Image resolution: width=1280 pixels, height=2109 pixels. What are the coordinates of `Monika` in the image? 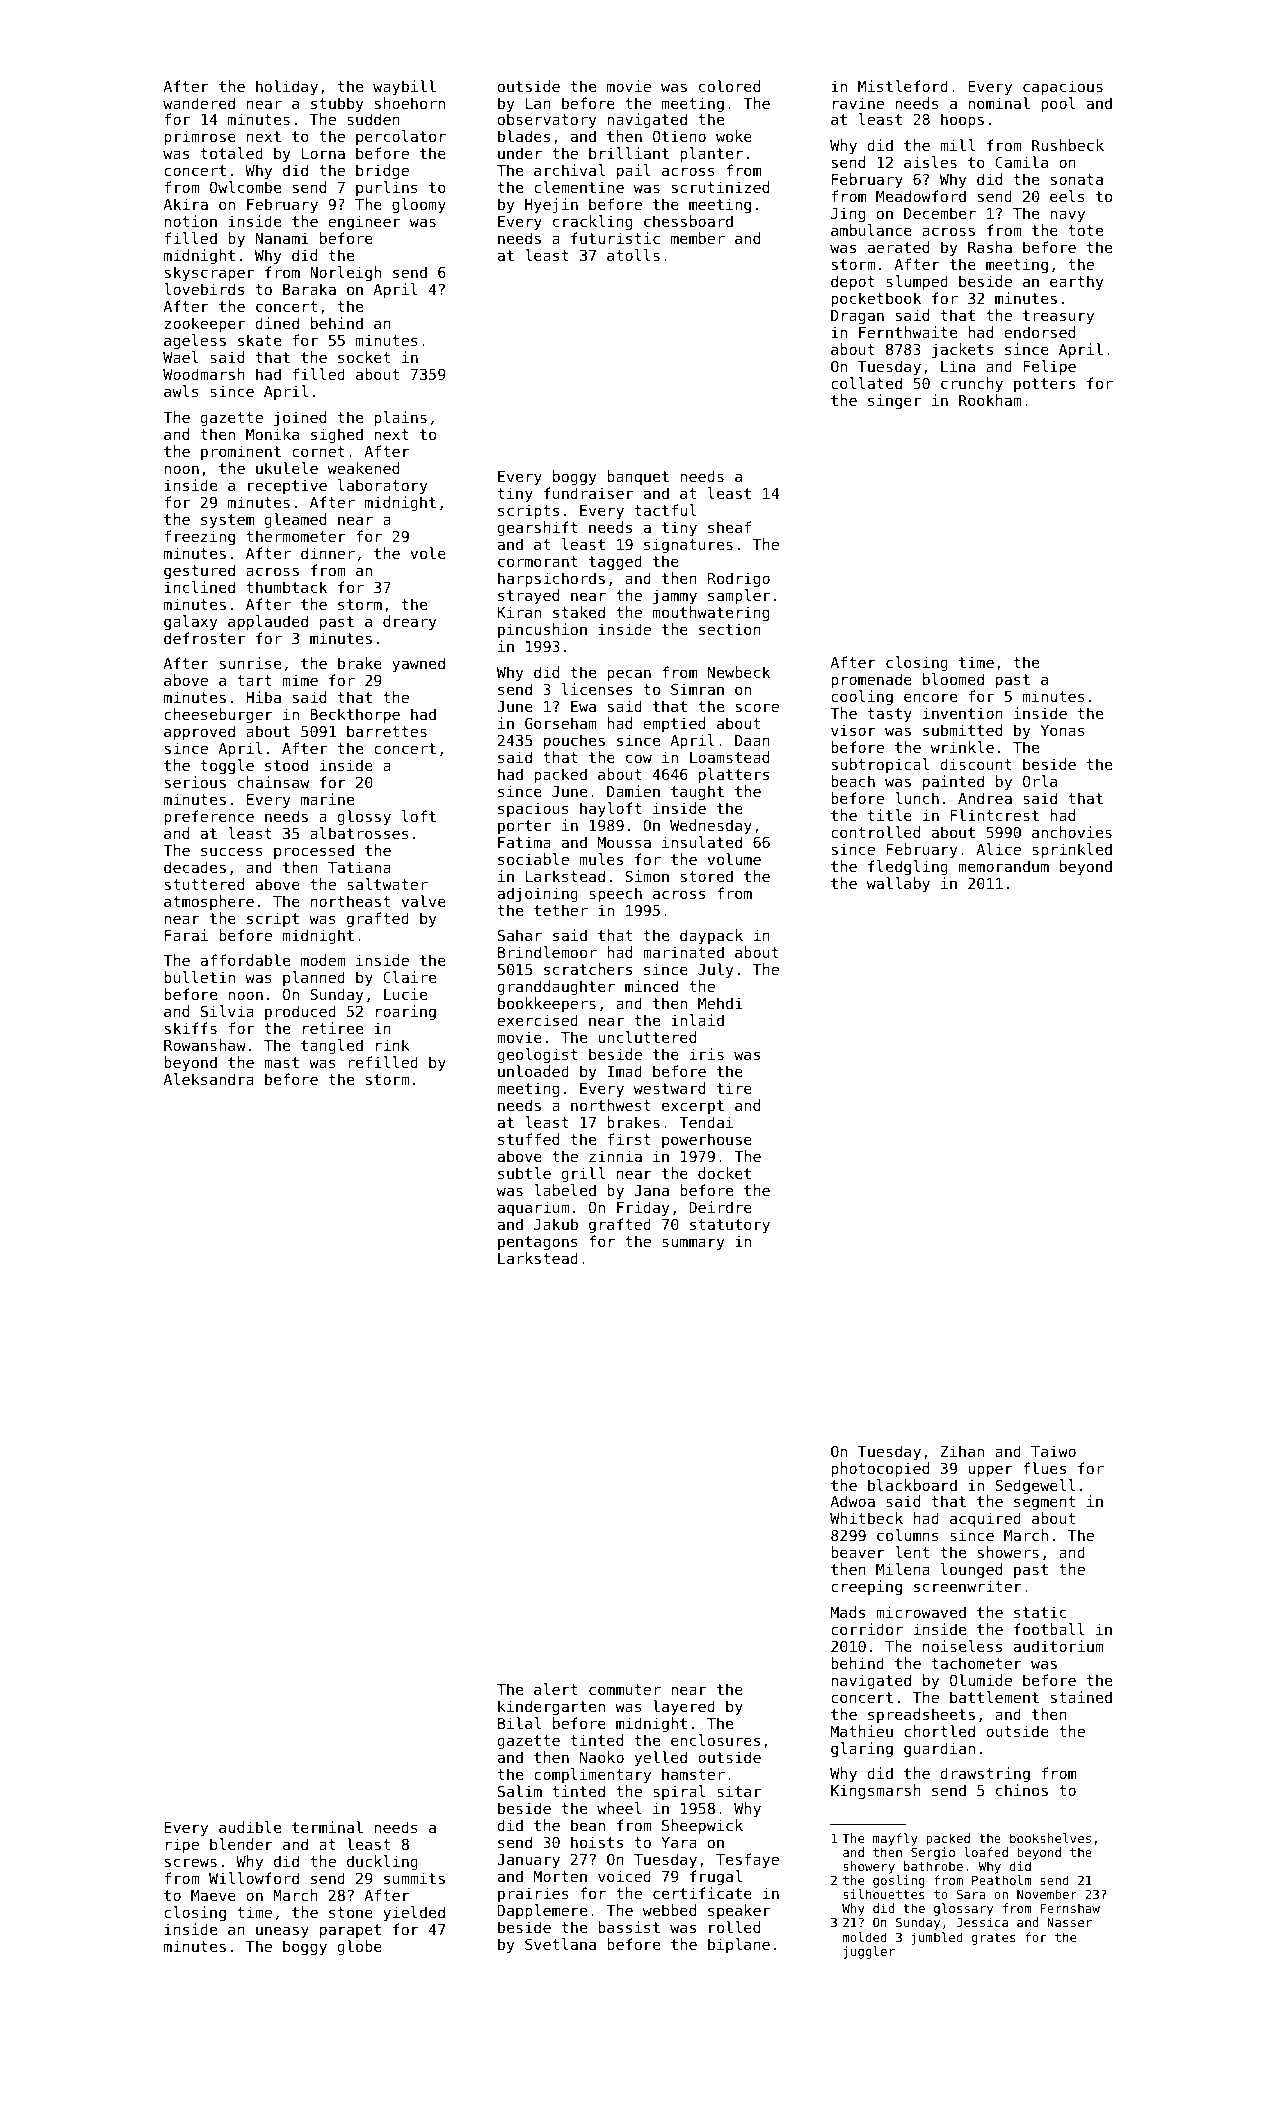 It's located at (272, 434).
